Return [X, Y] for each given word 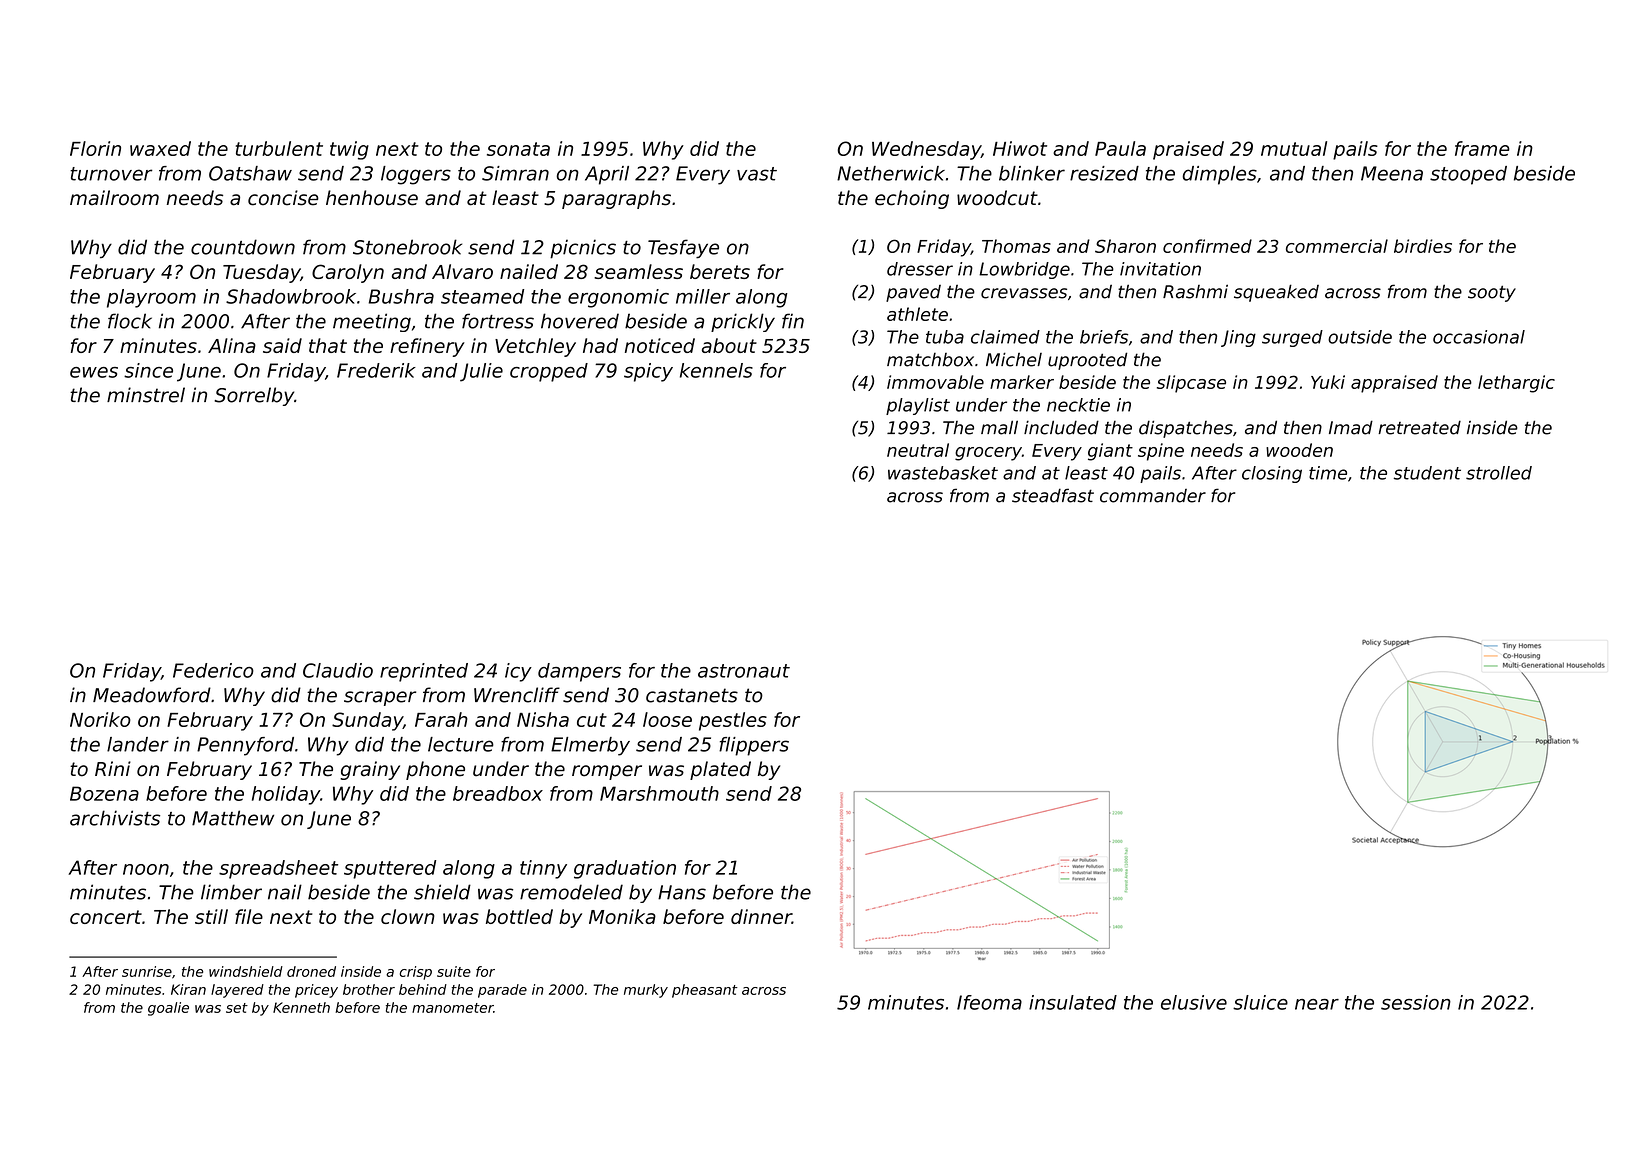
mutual [1294, 148]
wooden [1299, 450]
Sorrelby [254, 396]
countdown [243, 247]
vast [757, 174]
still [211, 916]
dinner [761, 916]
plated [720, 770]
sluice [1260, 1002]
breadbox [498, 793]
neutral [918, 450]
